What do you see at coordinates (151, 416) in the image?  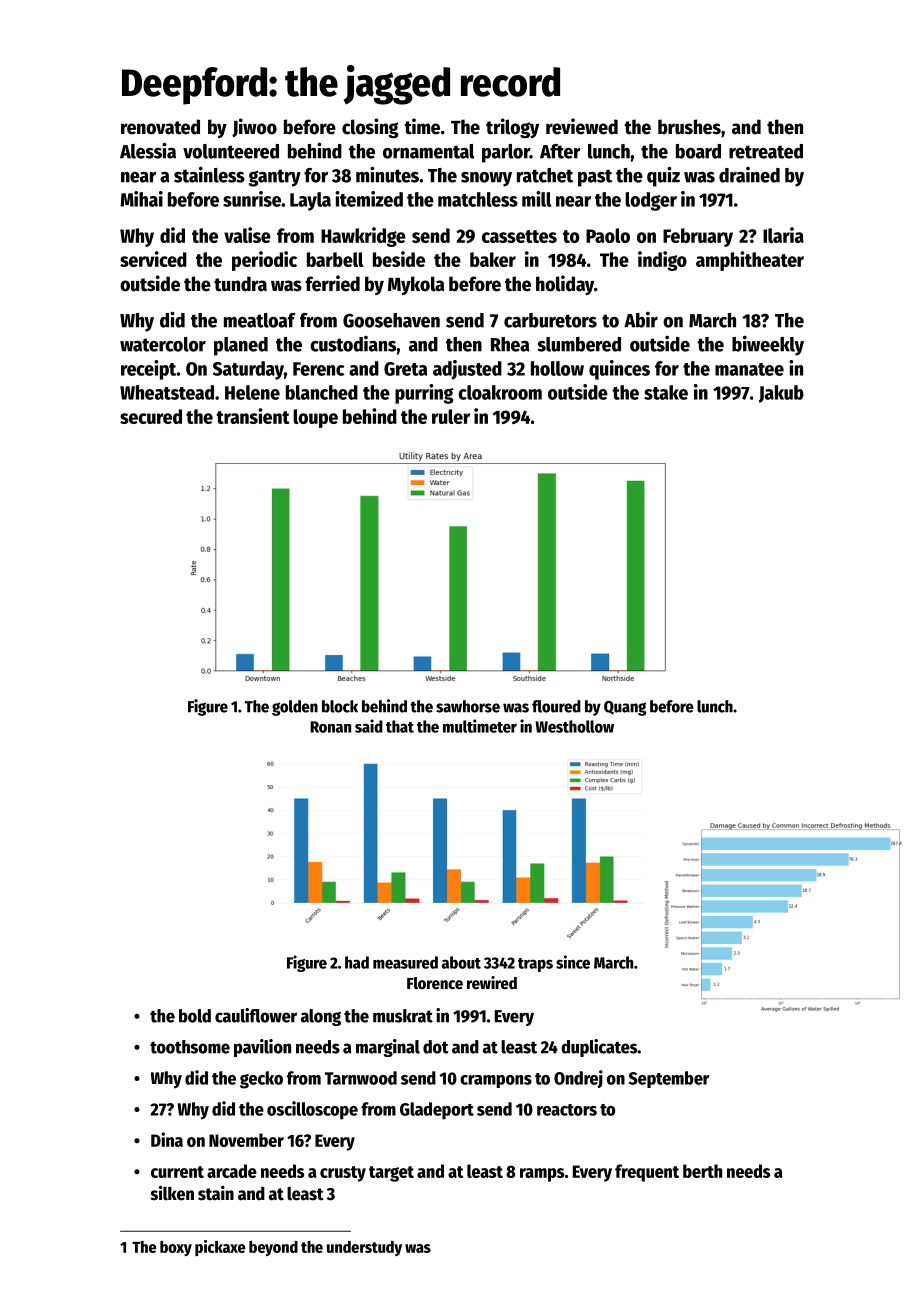 I see `secured` at bounding box center [151, 416].
